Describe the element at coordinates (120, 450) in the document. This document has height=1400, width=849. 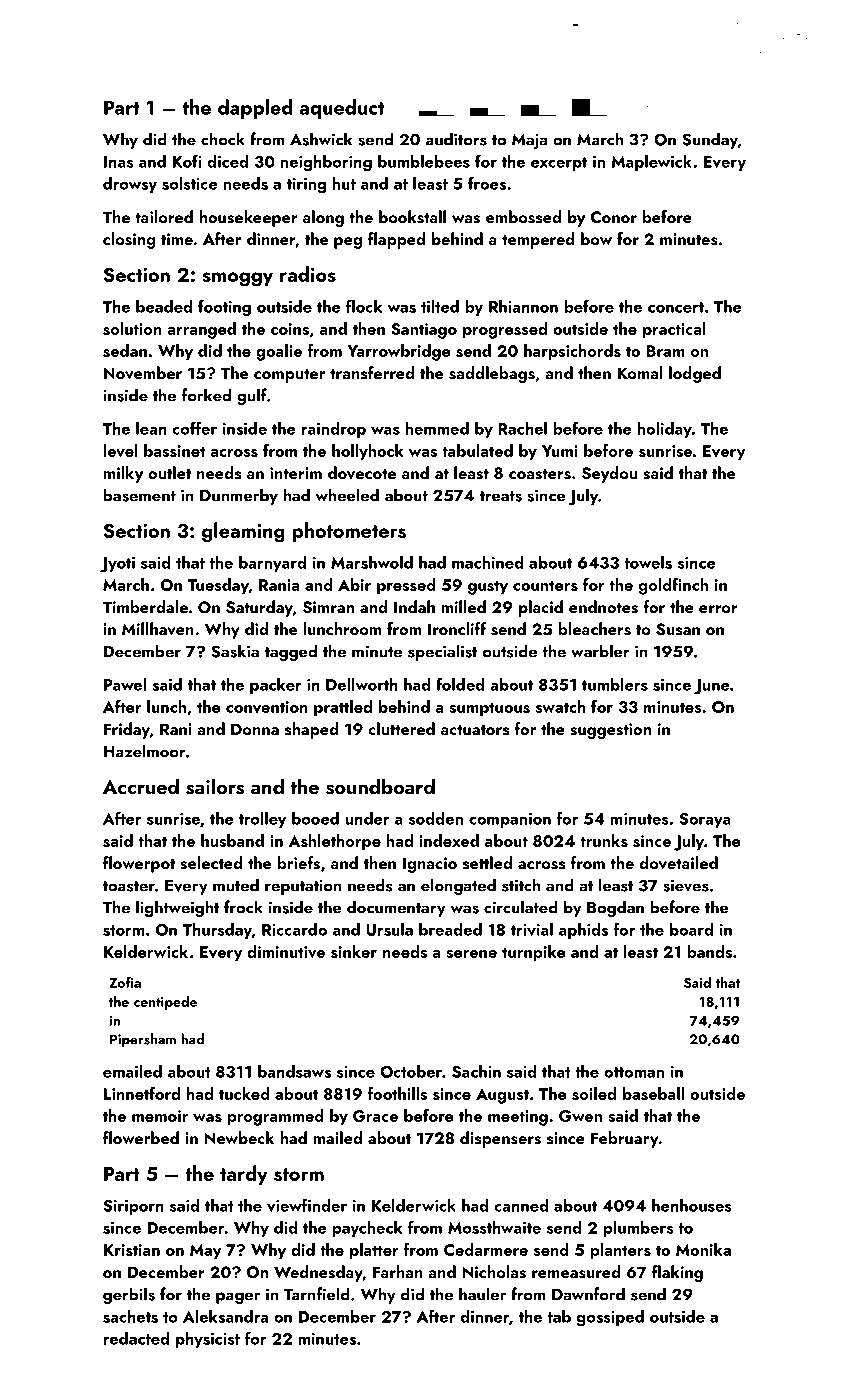
I see `level` at that location.
